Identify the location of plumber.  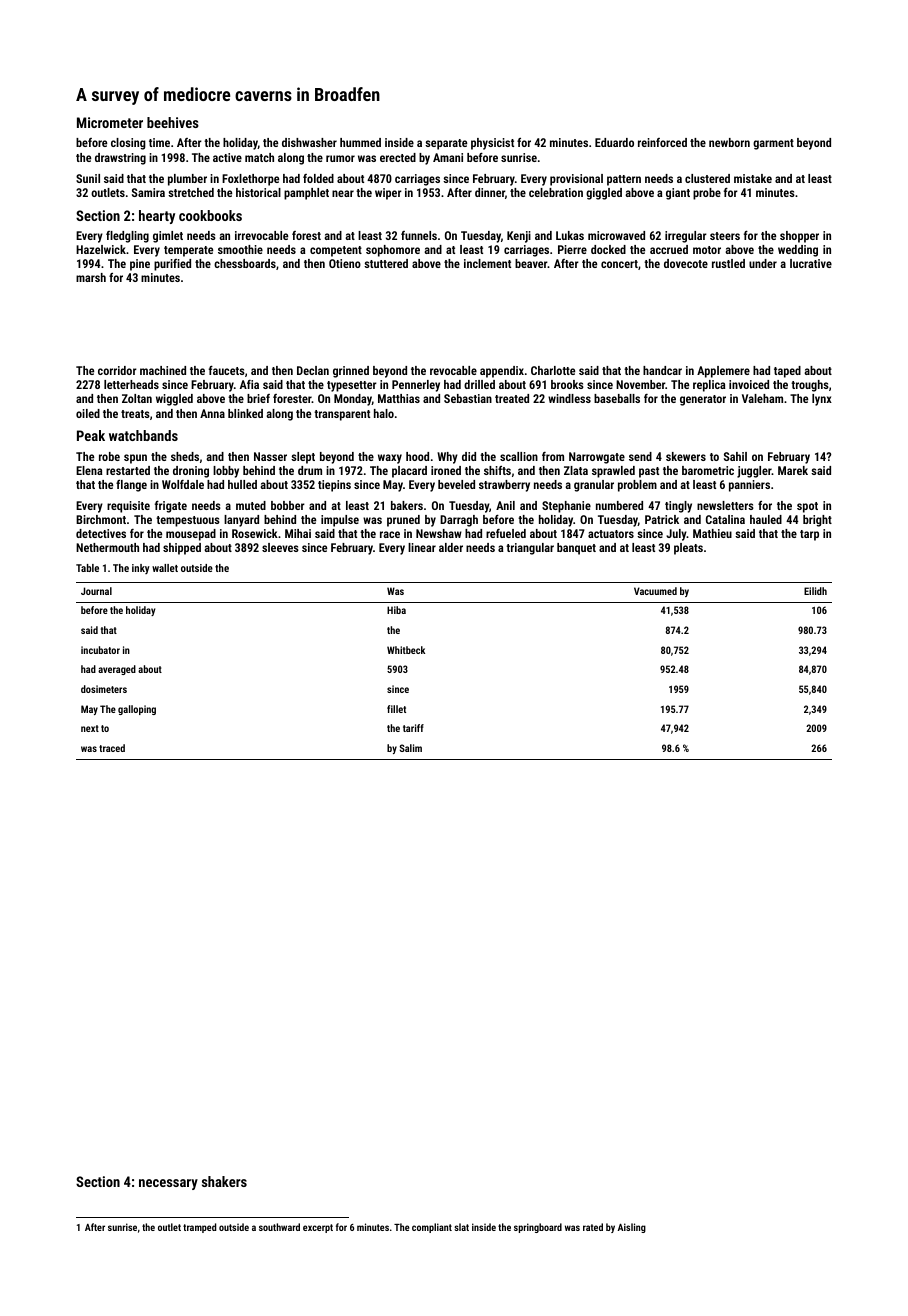
(187, 180).
